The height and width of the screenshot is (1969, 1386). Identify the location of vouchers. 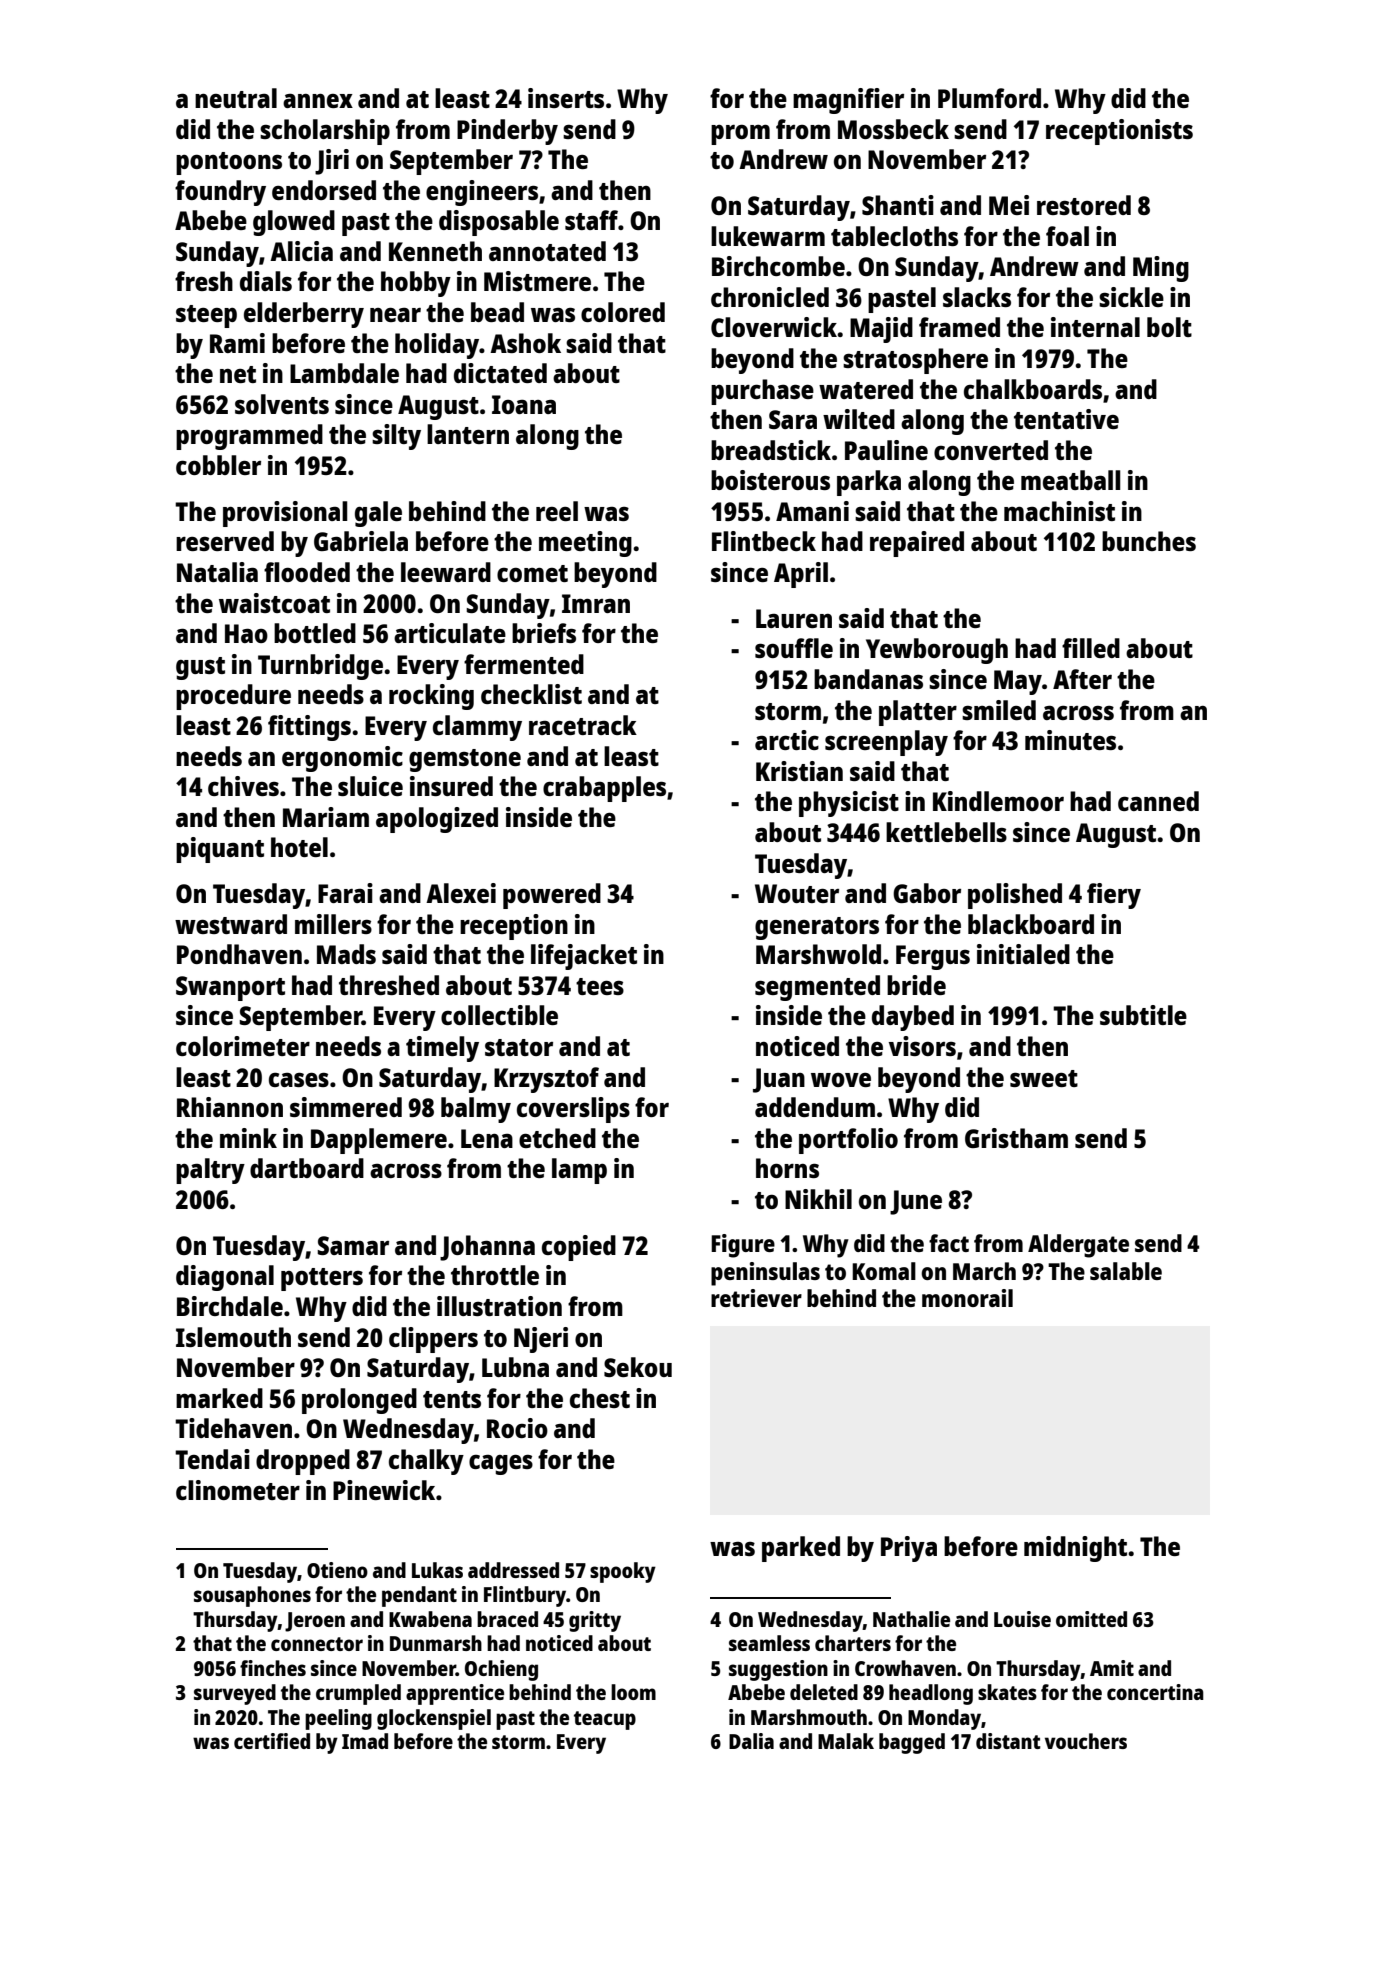
(1086, 1741).
